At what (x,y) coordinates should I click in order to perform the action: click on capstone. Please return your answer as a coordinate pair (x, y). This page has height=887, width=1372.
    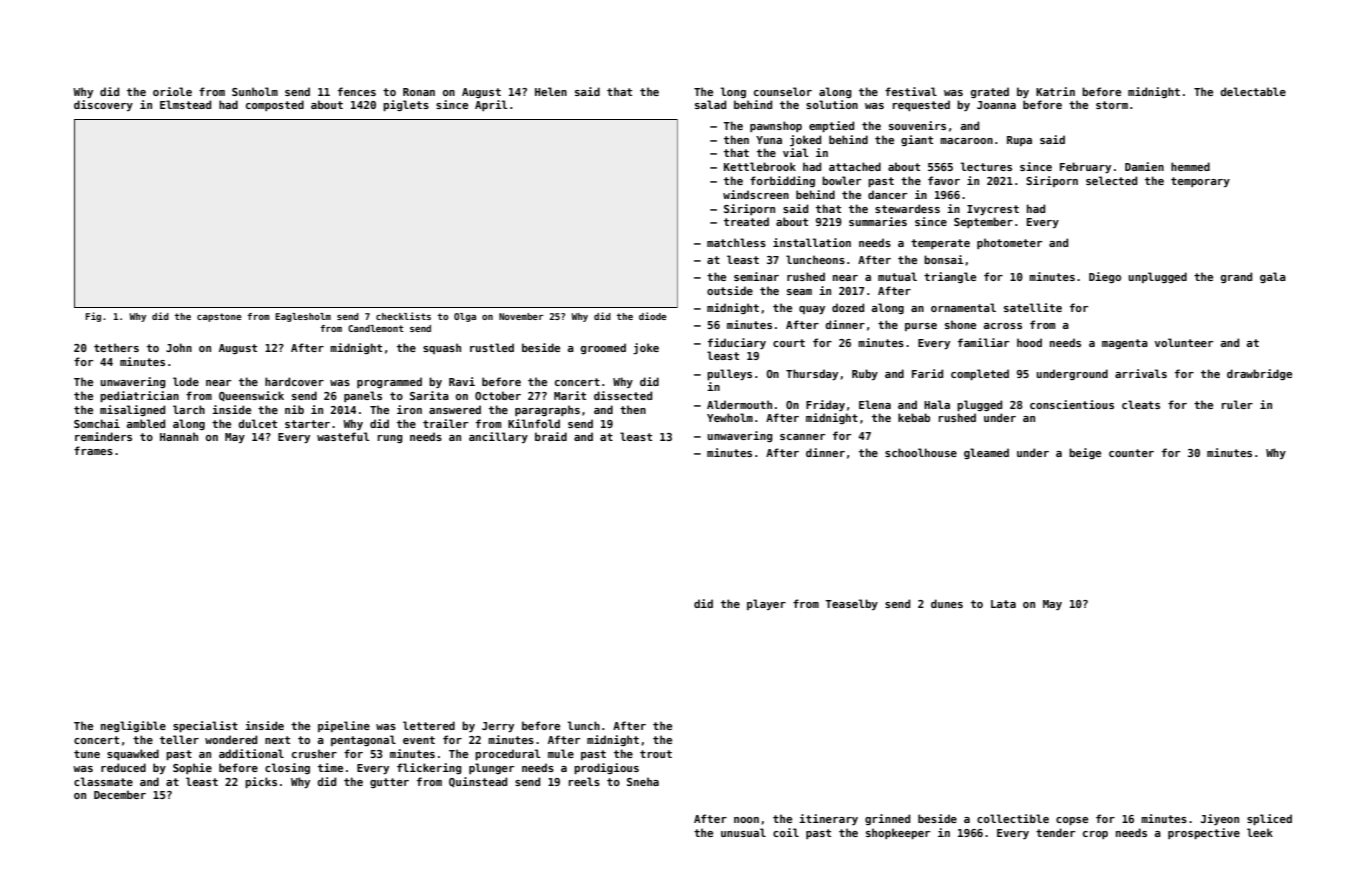
    Looking at the image, I should click on (219, 317).
